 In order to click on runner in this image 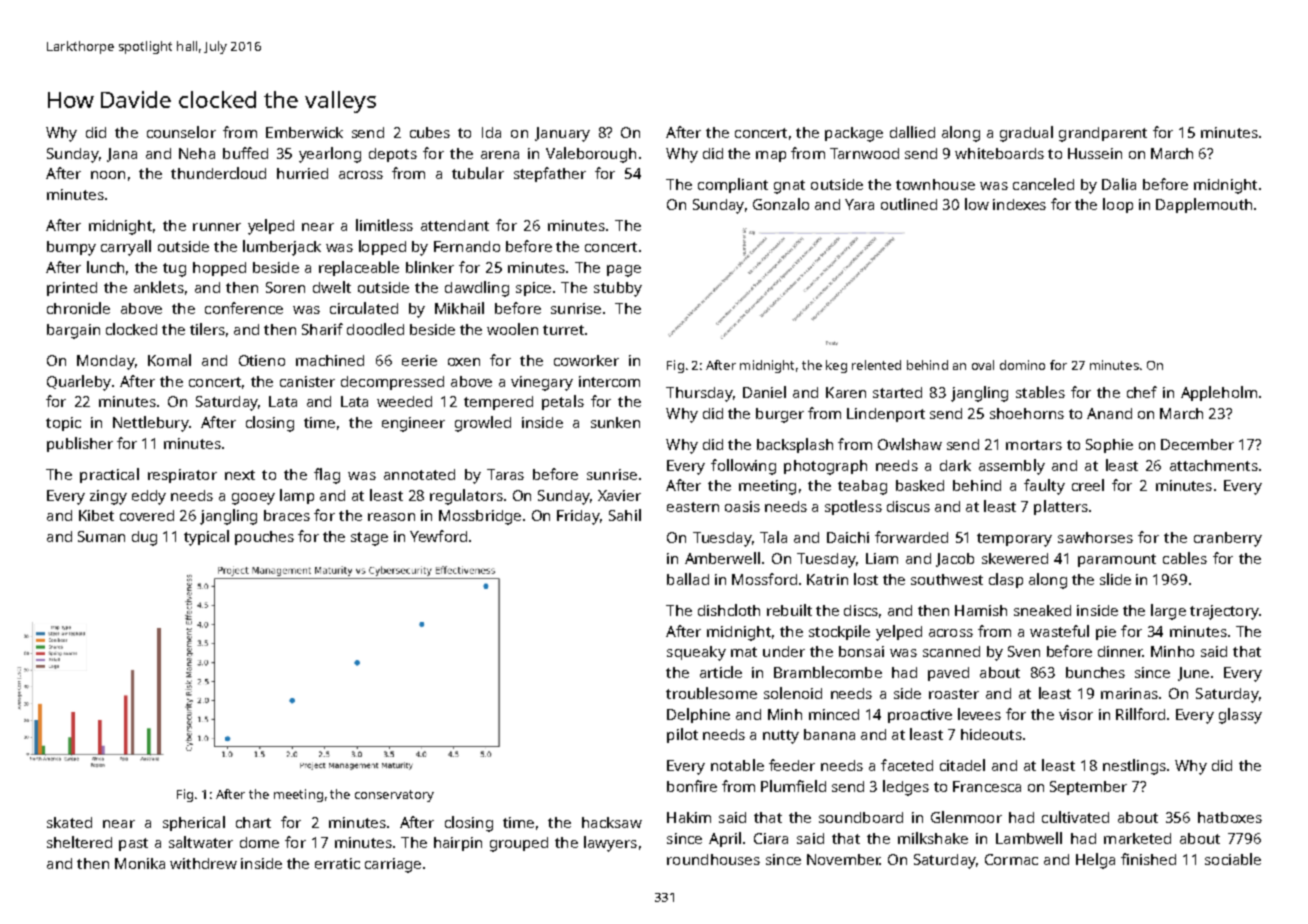, I will do `click(217, 227)`.
